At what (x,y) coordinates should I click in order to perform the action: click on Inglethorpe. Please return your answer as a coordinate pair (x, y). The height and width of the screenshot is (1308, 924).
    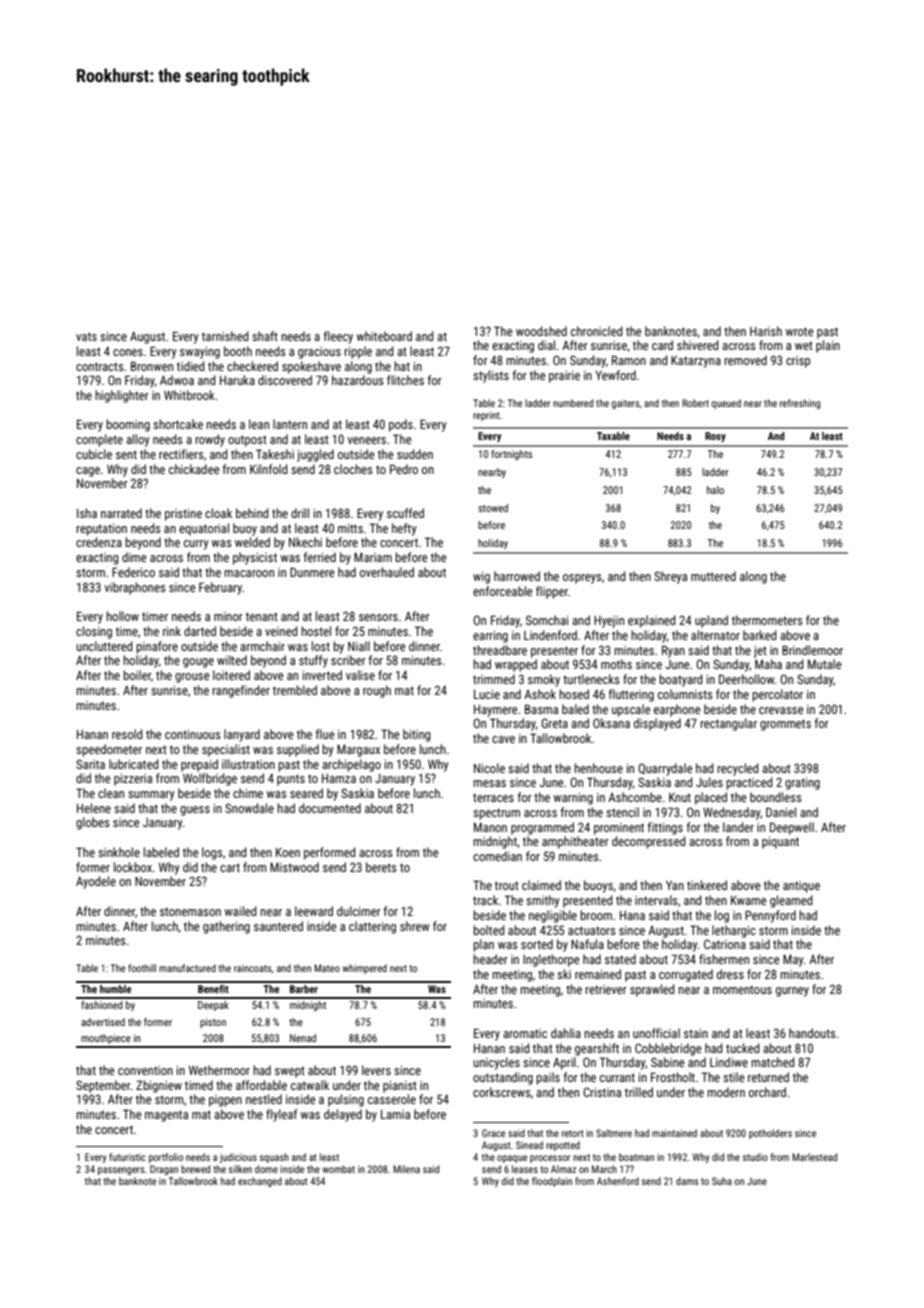
    Looking at the image, I should click on (551, 960).
